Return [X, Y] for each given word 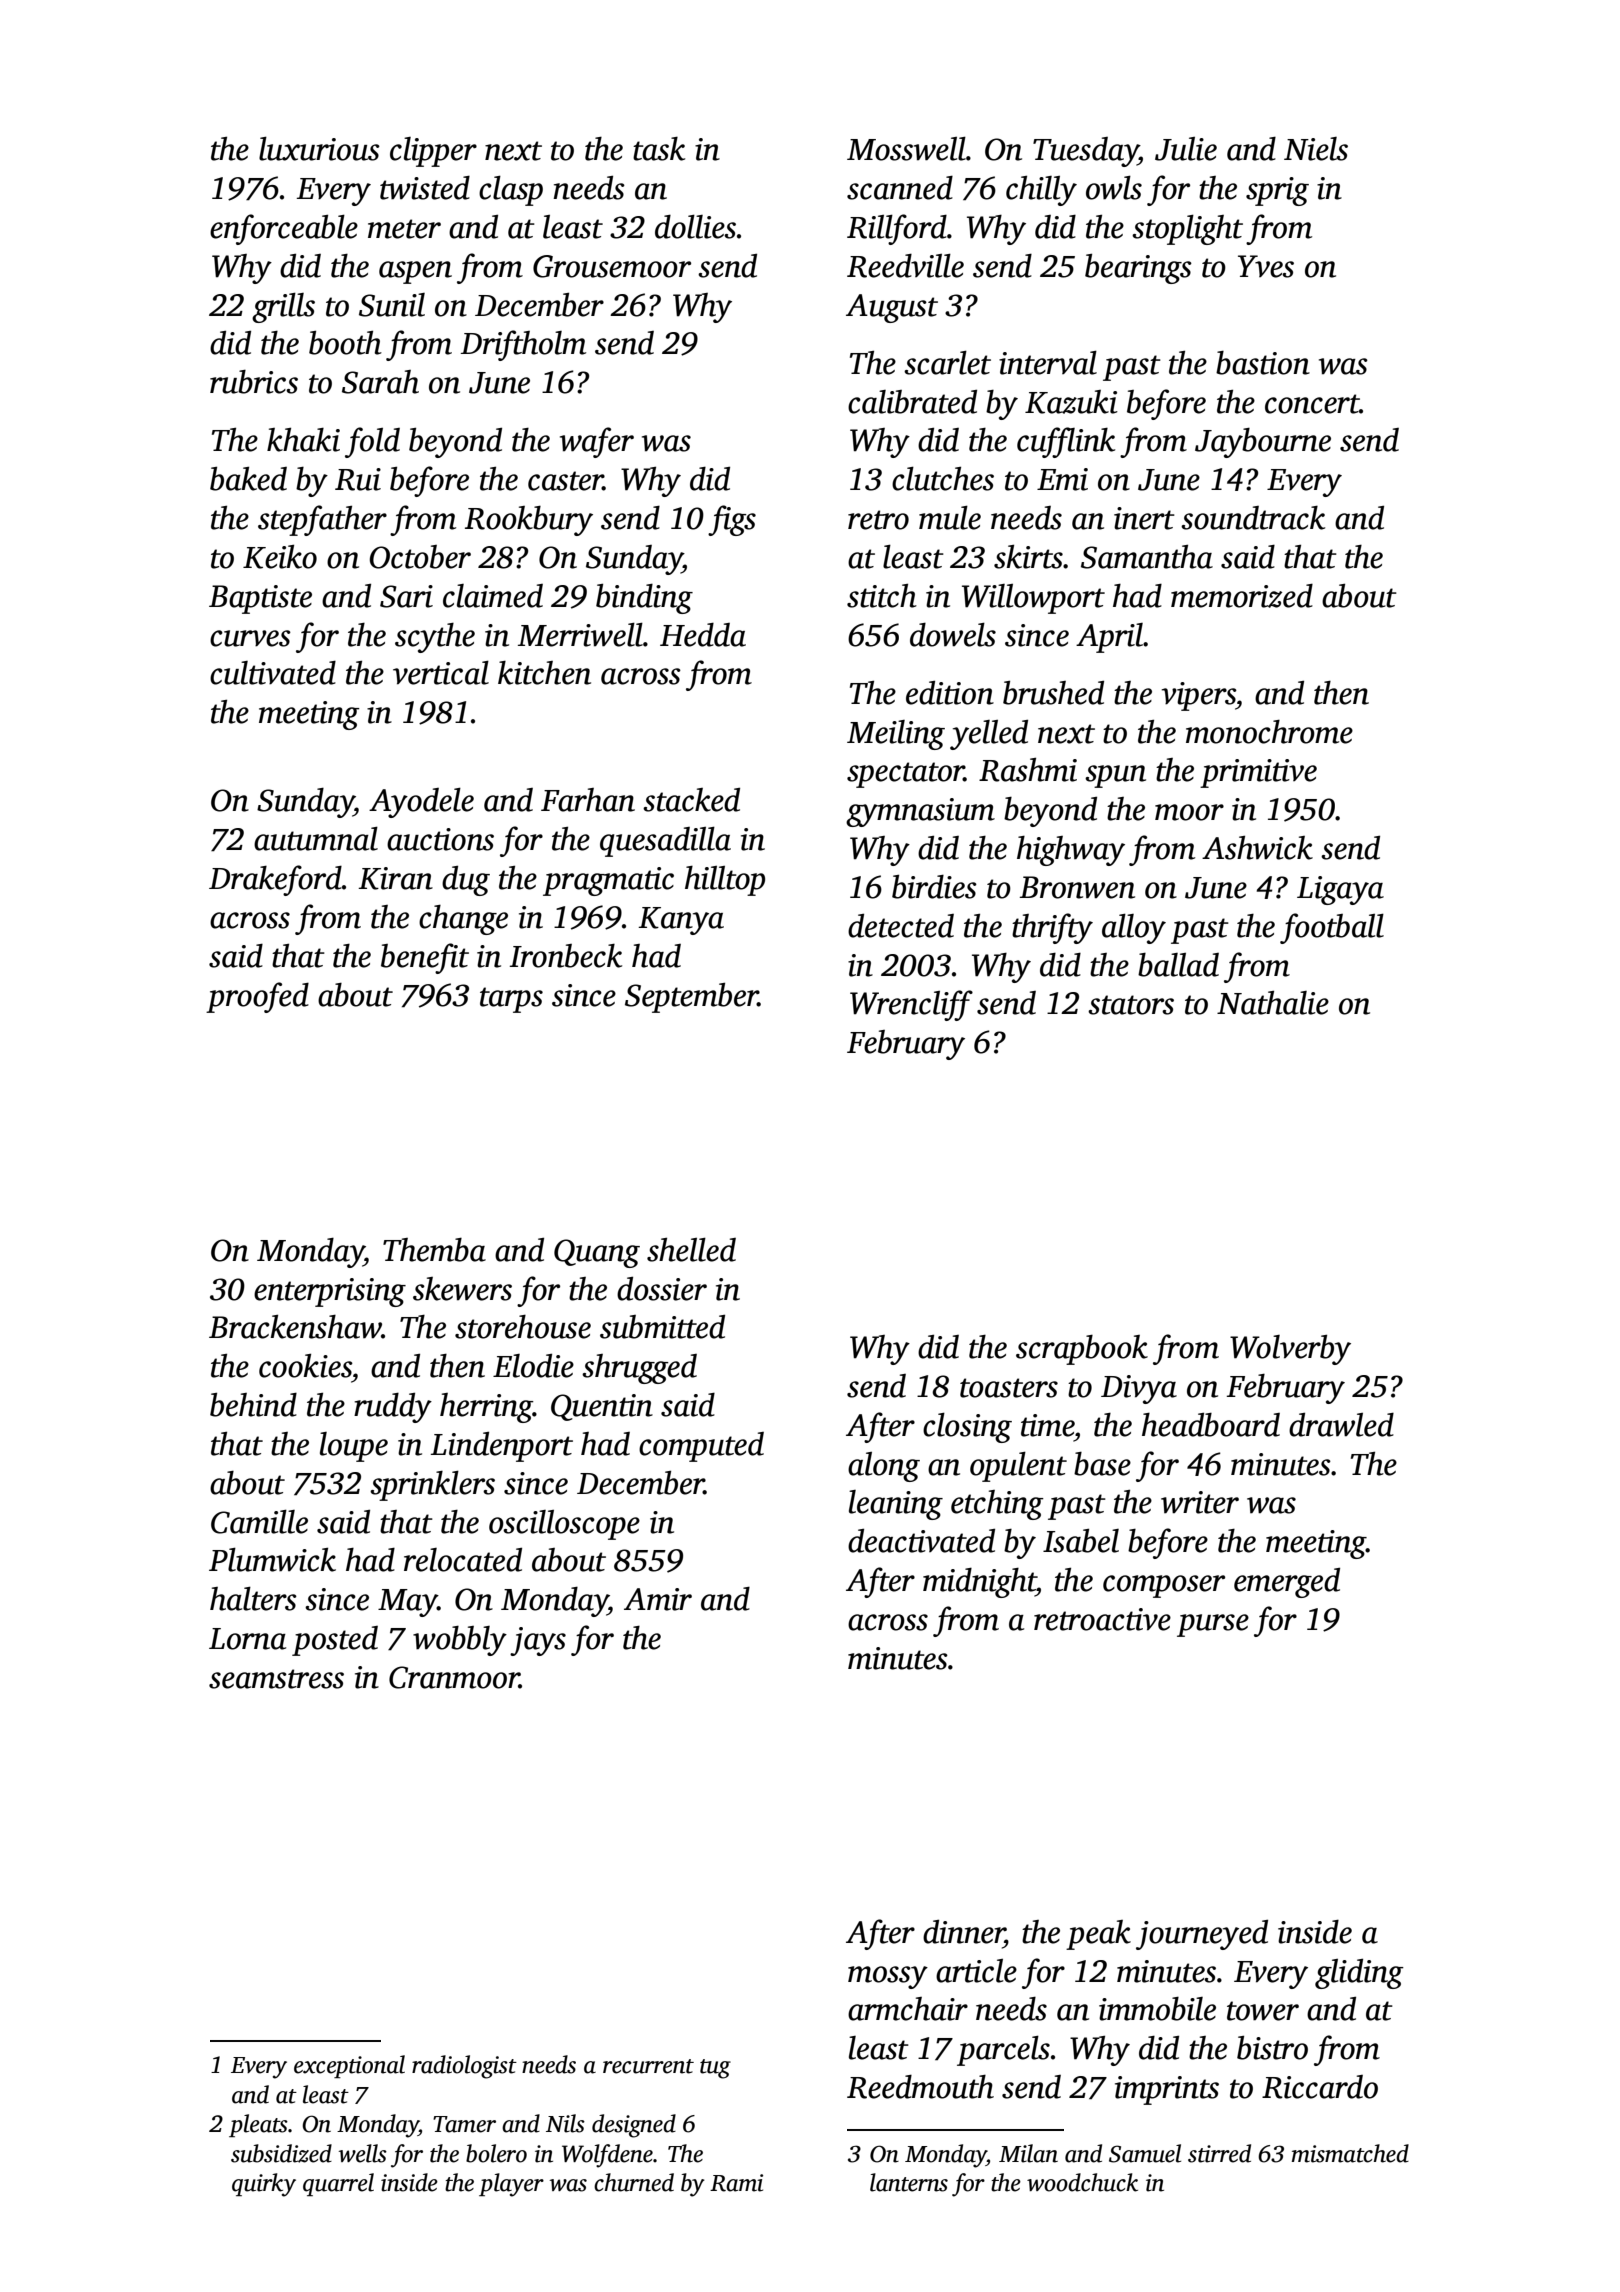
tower [1263, 2011]
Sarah [380, 382]
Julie [1186, 149]
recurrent [648, 2066]
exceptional [349, 2066]
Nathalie [1273, 1003]
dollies [695, 227]
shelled [691, 1250]
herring [486, 1408]
